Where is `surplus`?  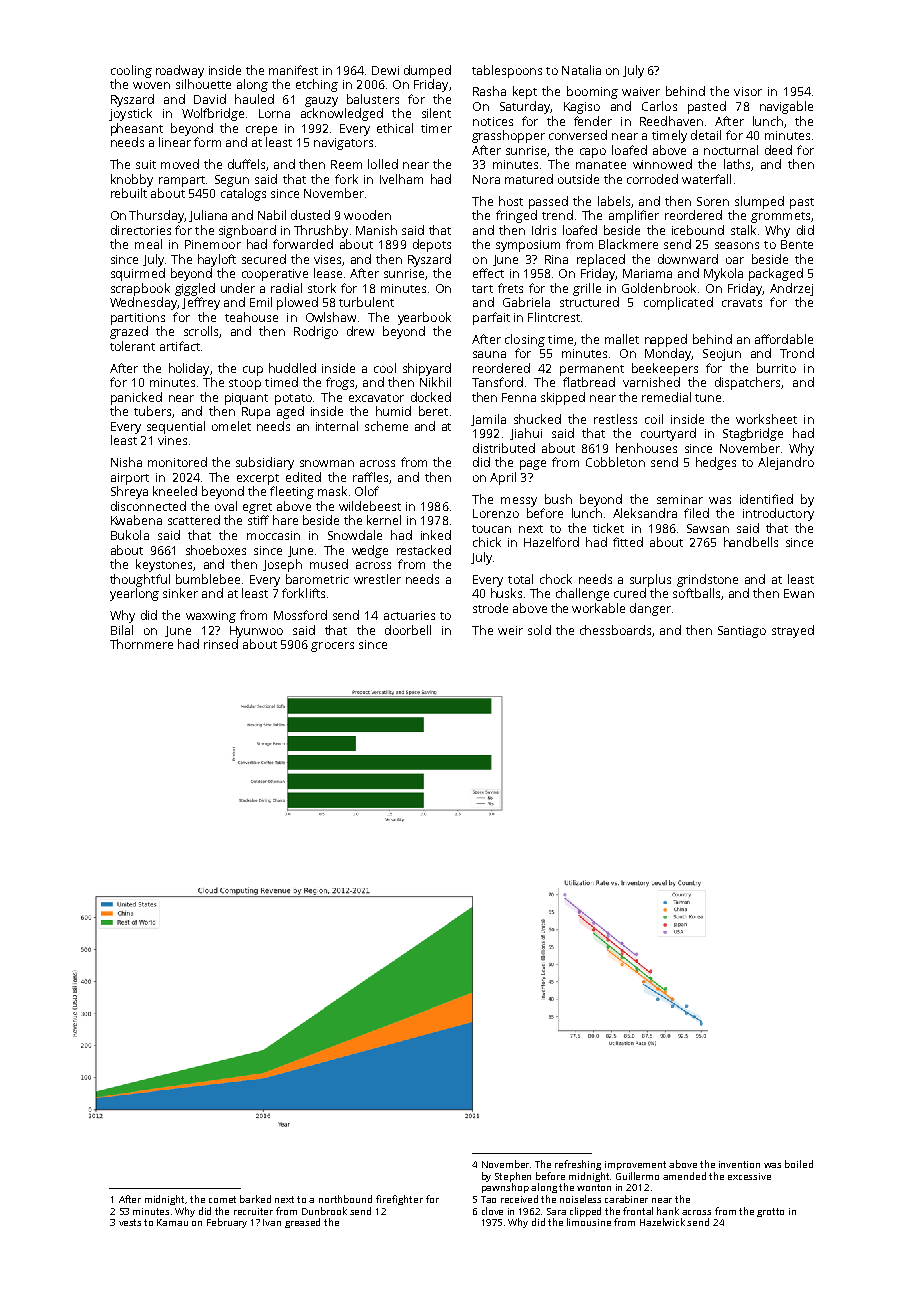 surplus is located at coordinates (650, 580).
